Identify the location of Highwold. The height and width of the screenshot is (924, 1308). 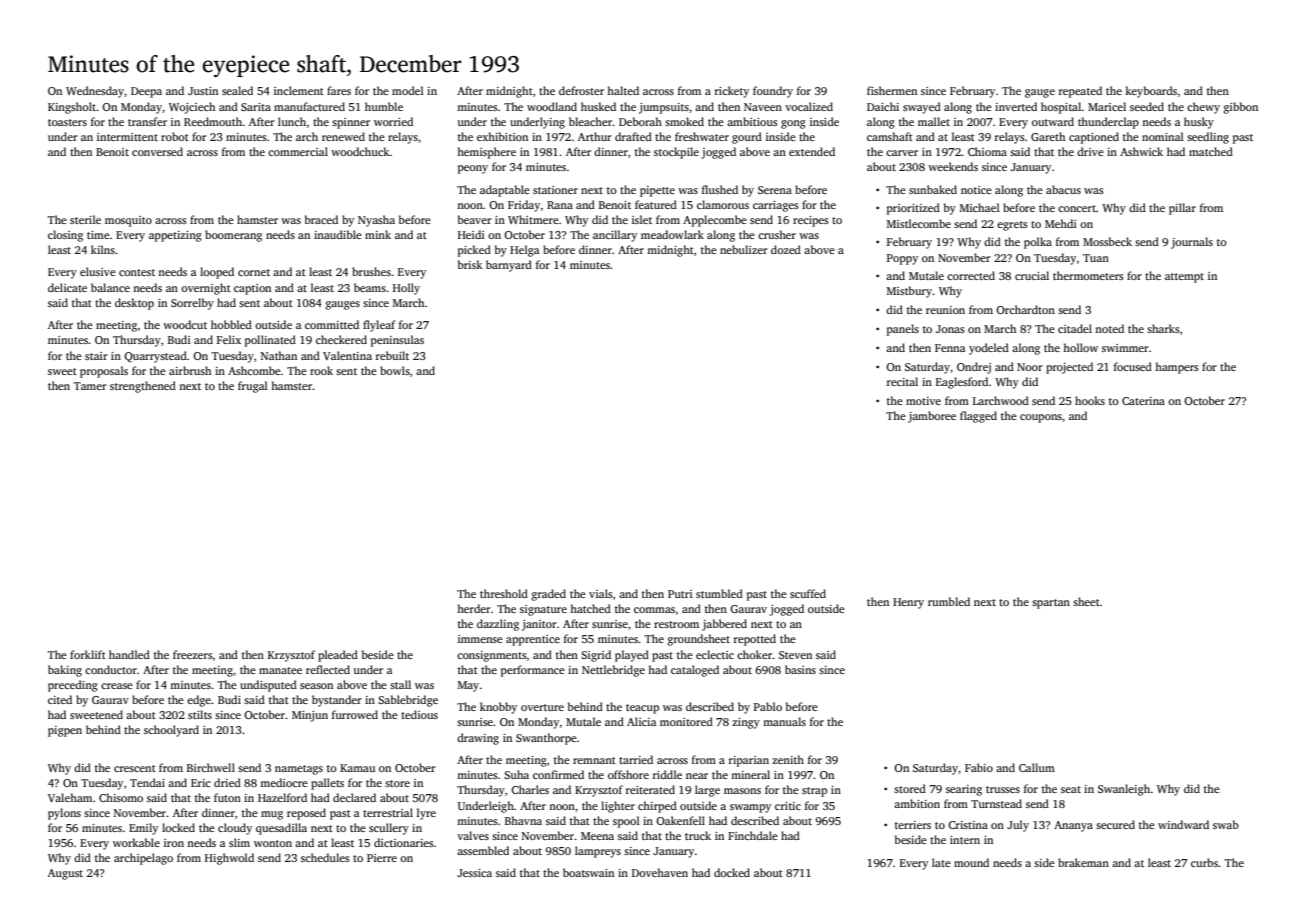
(229, 859).
